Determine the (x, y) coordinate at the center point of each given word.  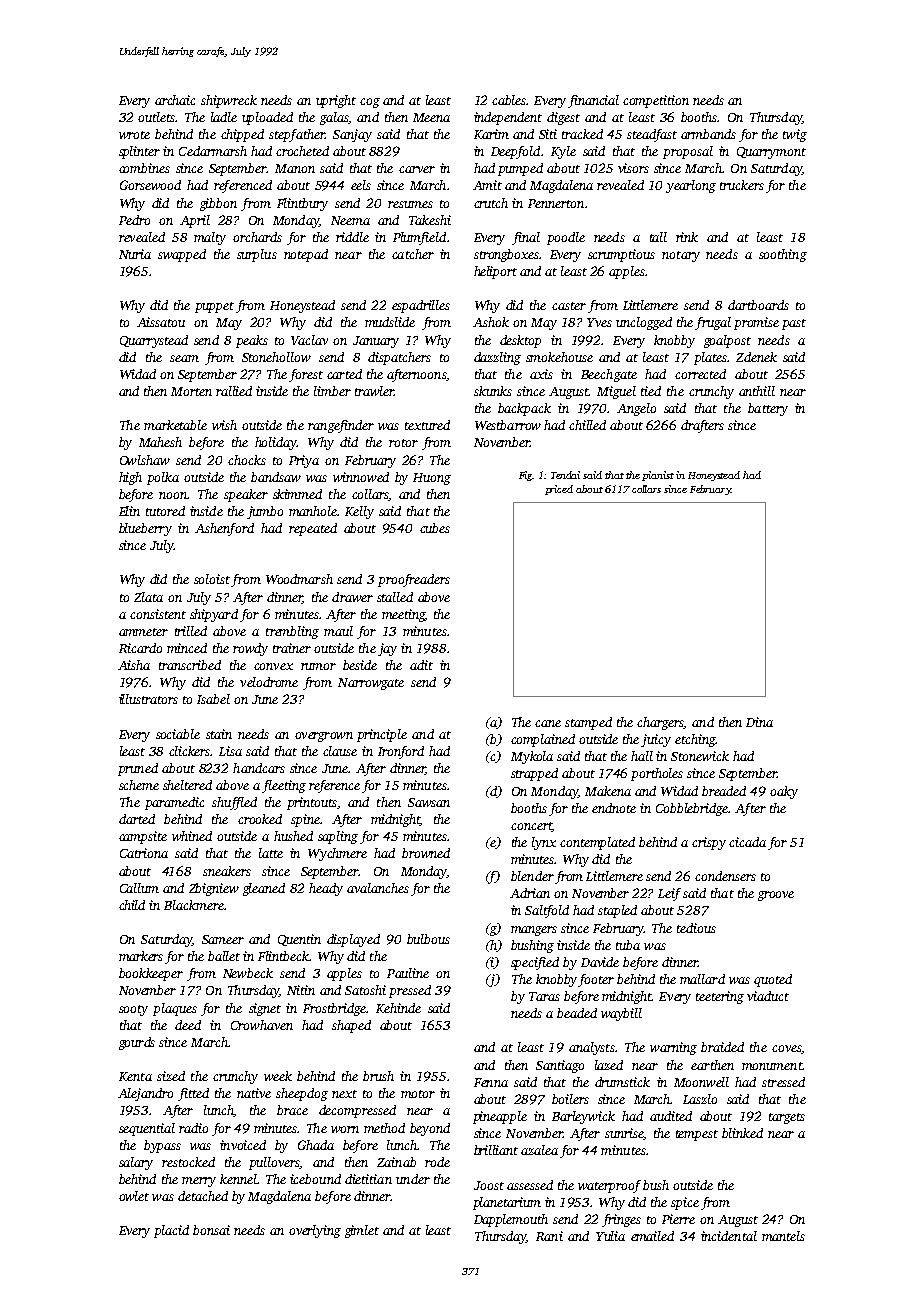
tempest (697, 1135)
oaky (784, 792)
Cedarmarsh (213, 151)
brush (378, 1076)
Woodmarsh (299, 579)
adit (421, 665)
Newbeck (248, 973)
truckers (742, 185)
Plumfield (419, 238)
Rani (549, 1236)
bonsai (211, 1230)
